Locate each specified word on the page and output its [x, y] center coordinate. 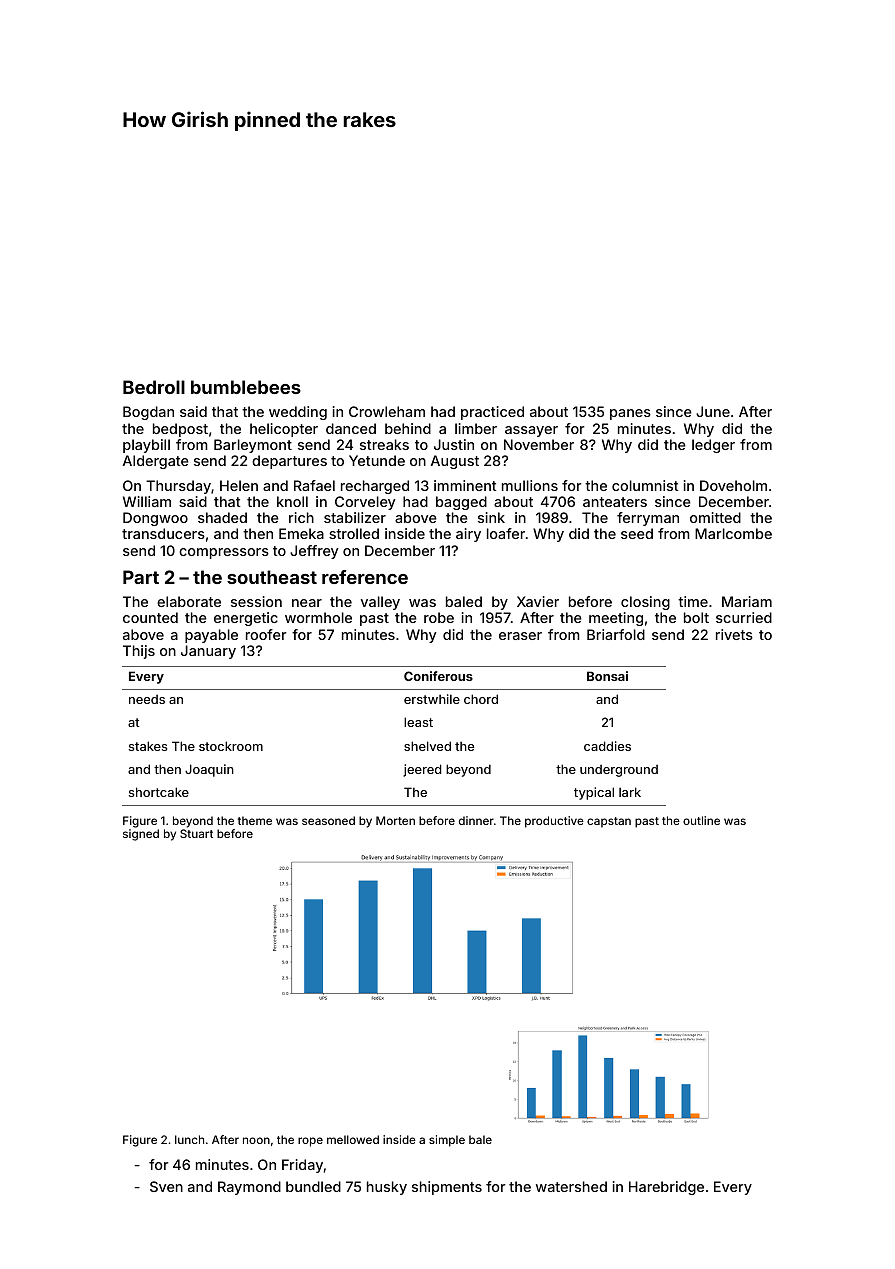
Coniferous [438, 676]
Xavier [538, 601]
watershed [571, 1186]
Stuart [196, 833]
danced [351, 428]
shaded [222, 517]
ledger [713, 446]
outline [701, 820]
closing [645, 603]
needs [147, 699]
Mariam [747, 601]
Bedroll [154, 387]
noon [256, 1140]
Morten [395, 820]
